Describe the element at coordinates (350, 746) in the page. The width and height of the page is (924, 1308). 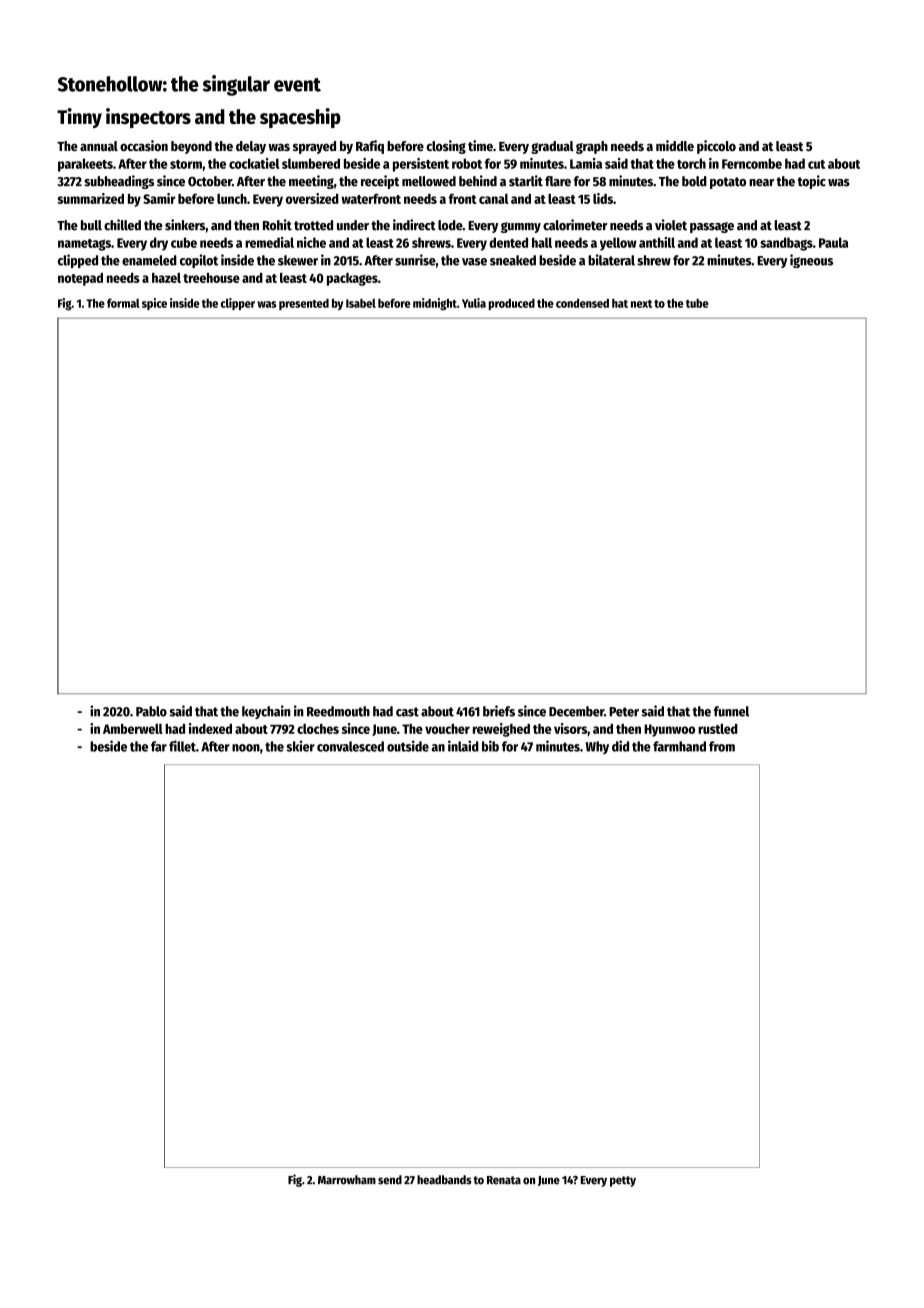
I see `convalesced` at that location.
